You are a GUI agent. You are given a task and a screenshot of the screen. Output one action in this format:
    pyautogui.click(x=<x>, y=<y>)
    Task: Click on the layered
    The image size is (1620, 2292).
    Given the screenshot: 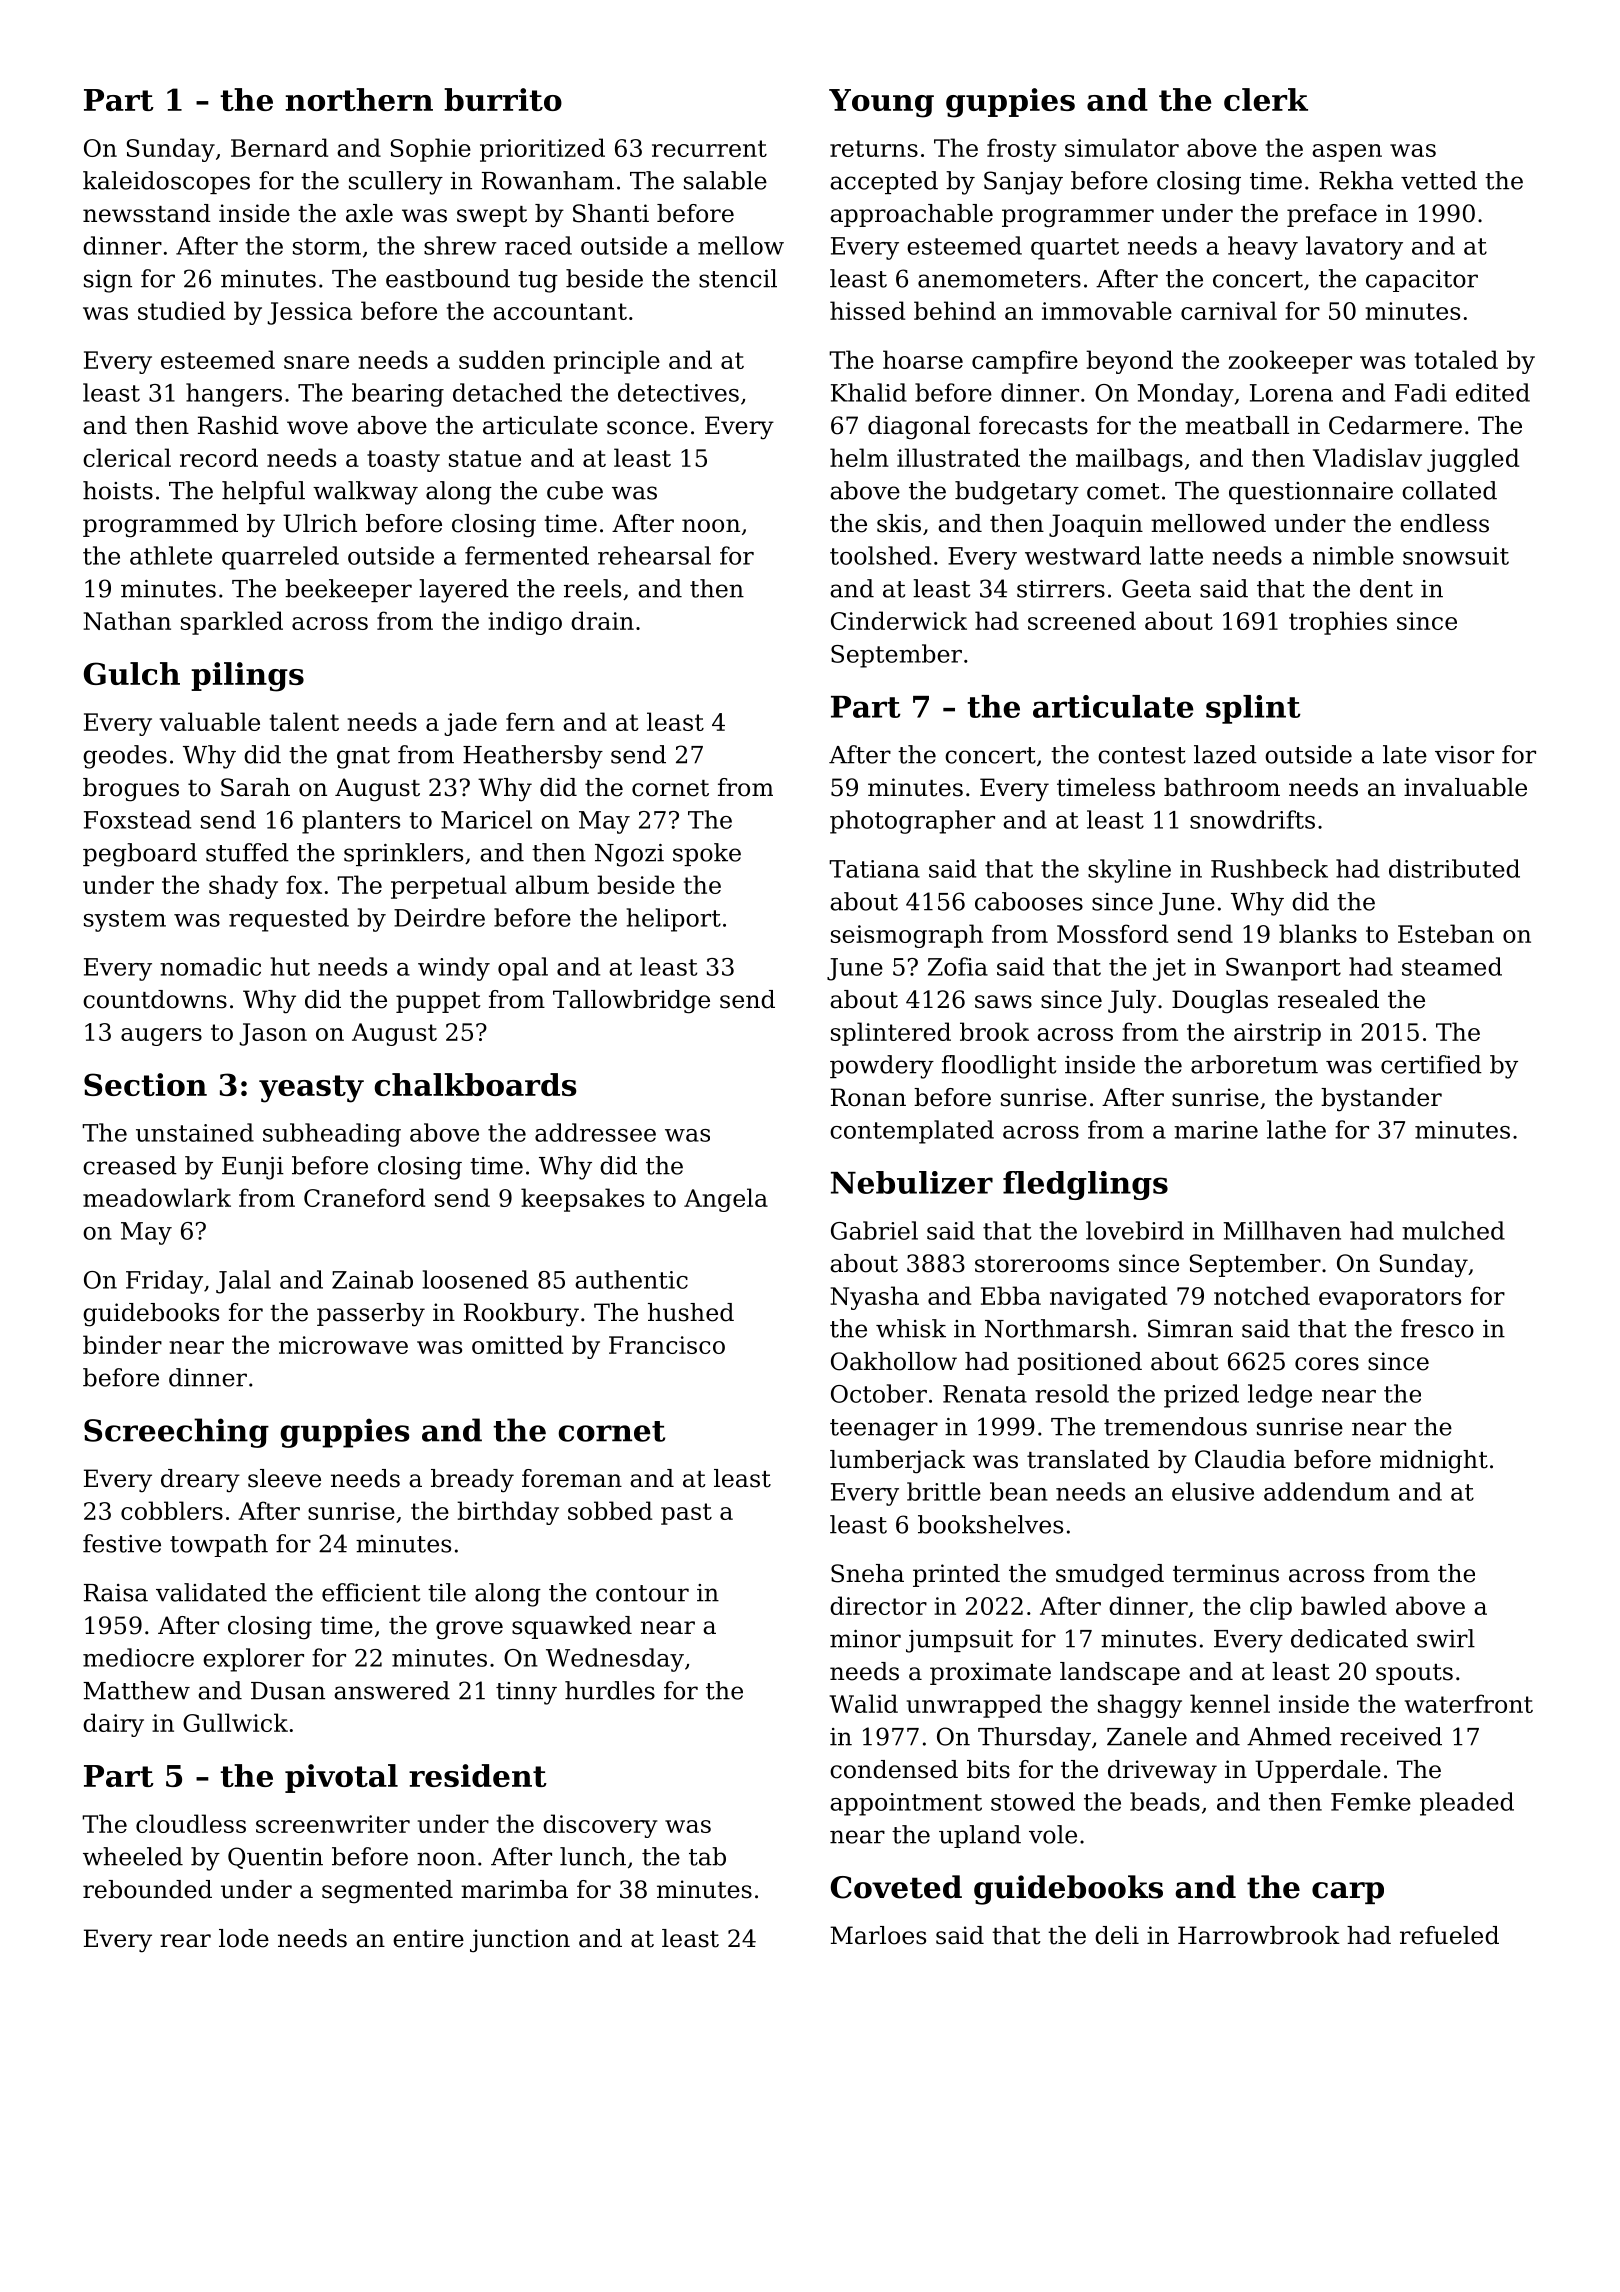 What is the action you would take?
    pyautogui.click(x=464, y=591)
